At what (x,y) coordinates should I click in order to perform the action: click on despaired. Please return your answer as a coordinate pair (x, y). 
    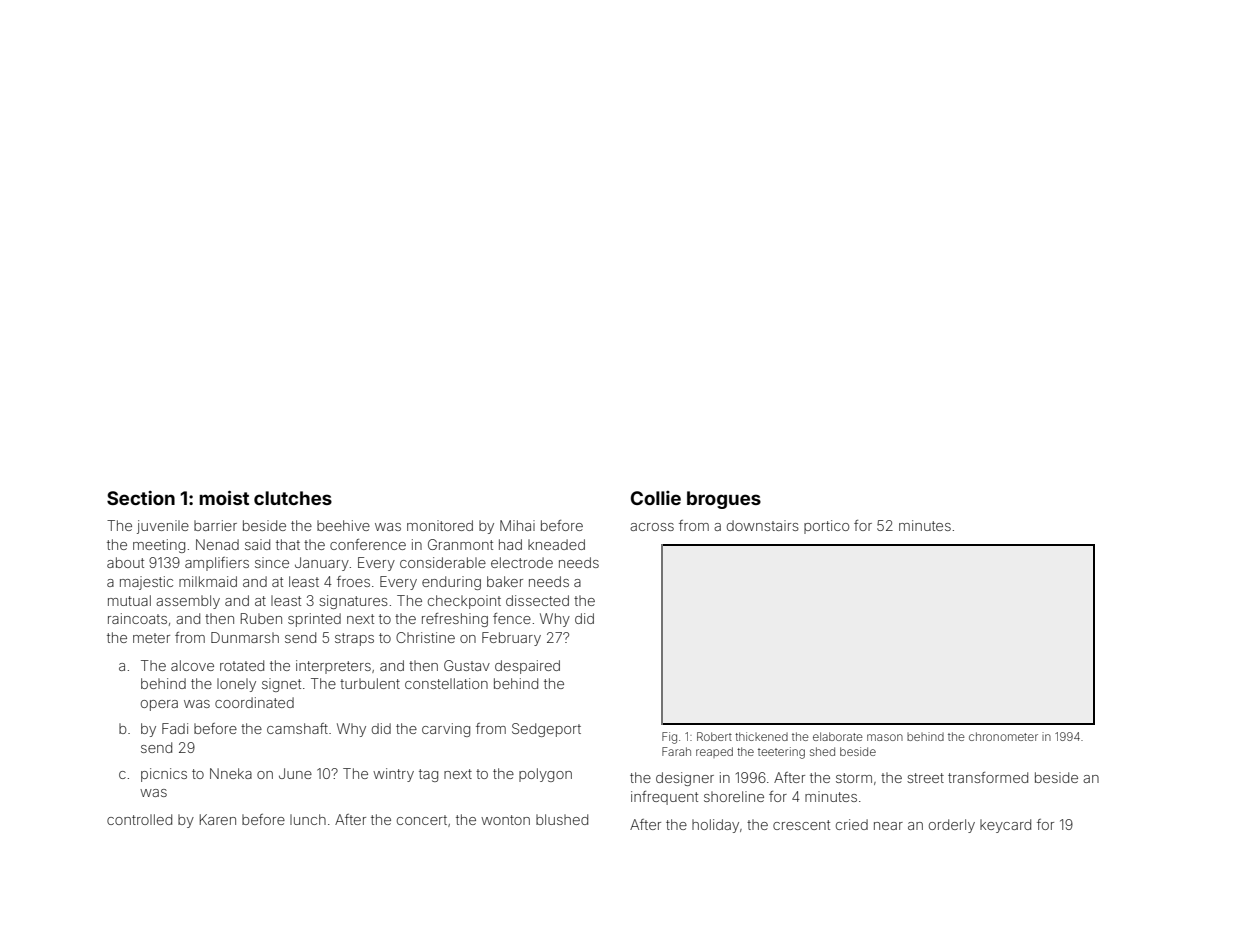
    Looking at the image, I should click on (527, 667).
